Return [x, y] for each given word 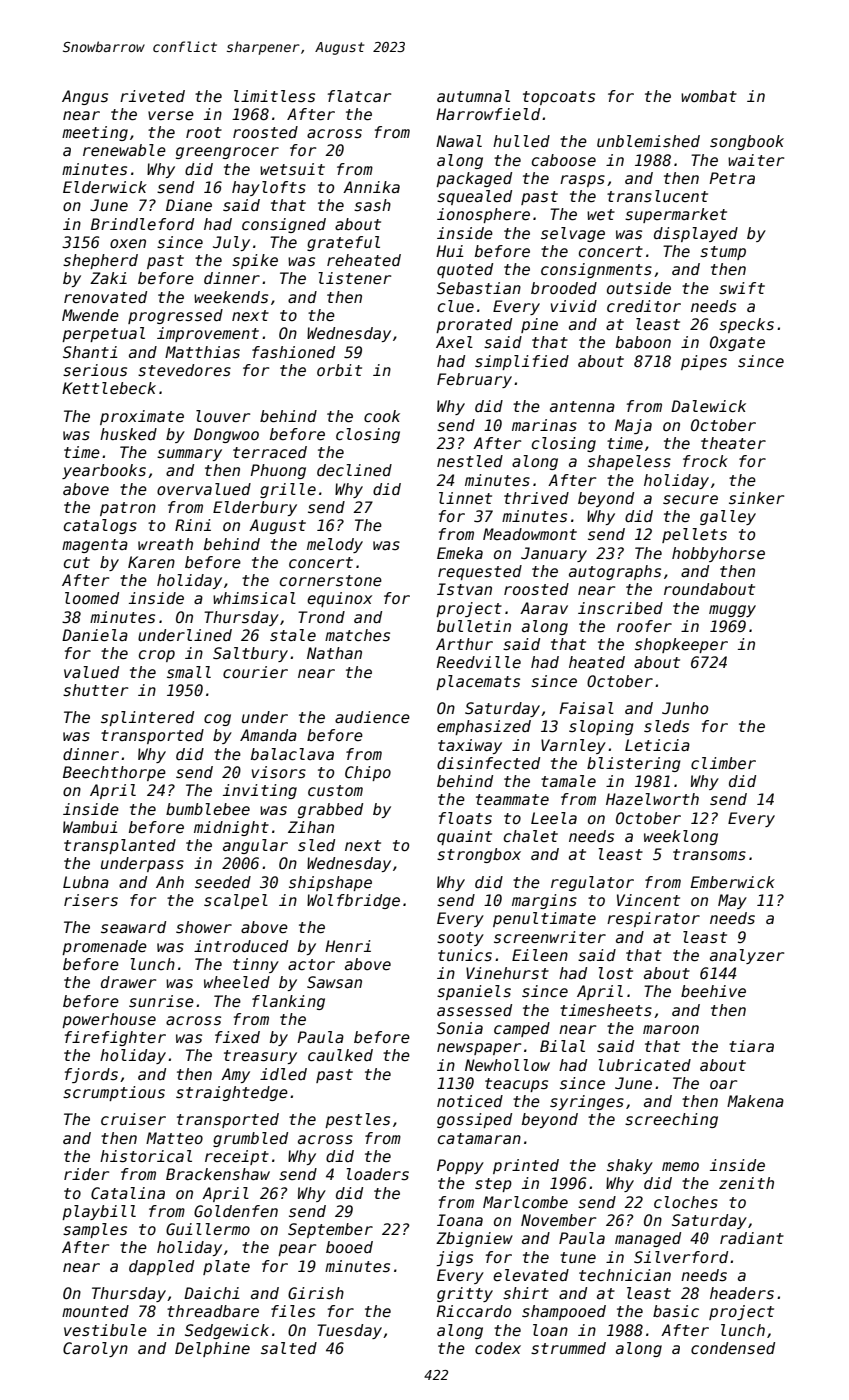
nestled [470, 461]
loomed [92, 598]
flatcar [359, 96]
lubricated [645, 1065]
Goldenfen [236, 1211]
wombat [709, 96]
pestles [357, 1120]
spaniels [474, 992]
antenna [582, 406]
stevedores [184, 370]
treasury [260, 1057]
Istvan [464, 589]
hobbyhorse [718, 554]
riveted [152, 96]
